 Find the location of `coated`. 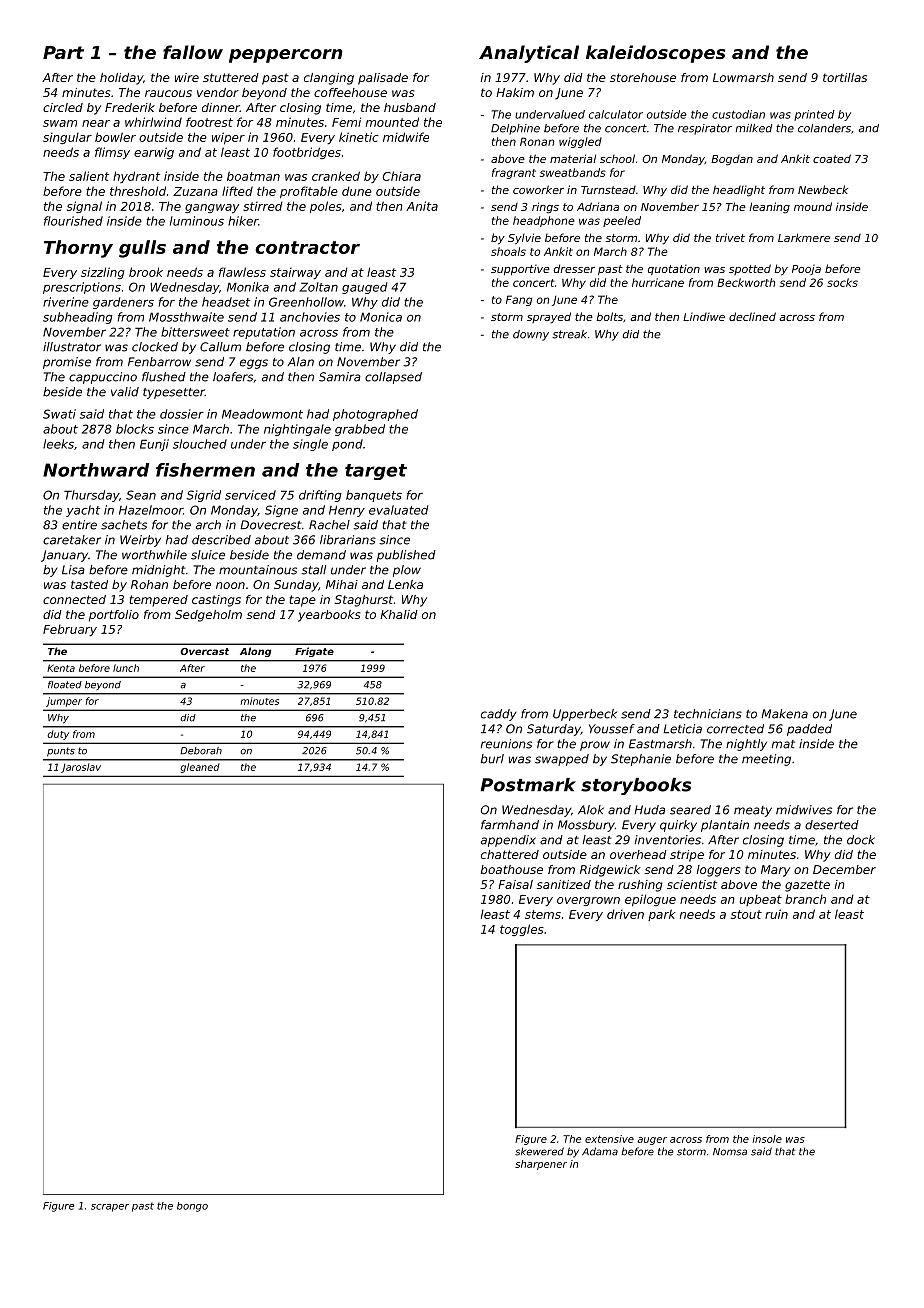

coated is located at coordinates (832, 158).
